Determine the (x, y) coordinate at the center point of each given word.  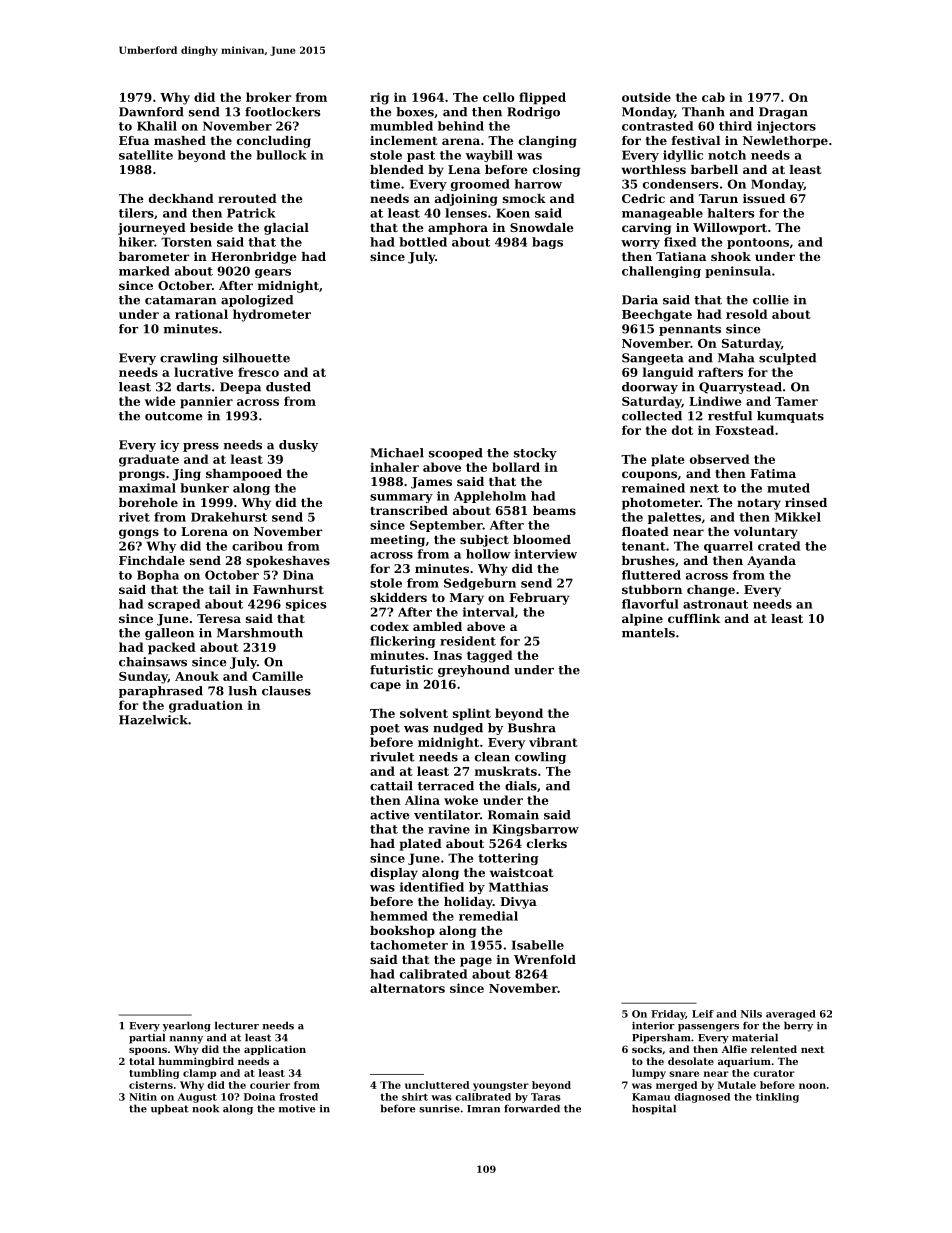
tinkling (777, 1098)
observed (720, 459)
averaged (791, 1015)
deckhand (181, 198)
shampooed (244, 475)
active (389, 815)
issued (764, 198)
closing (556, 171)
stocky (535, 454)
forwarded (532, 1108)
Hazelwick (153, 720)
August (197, 1098)
